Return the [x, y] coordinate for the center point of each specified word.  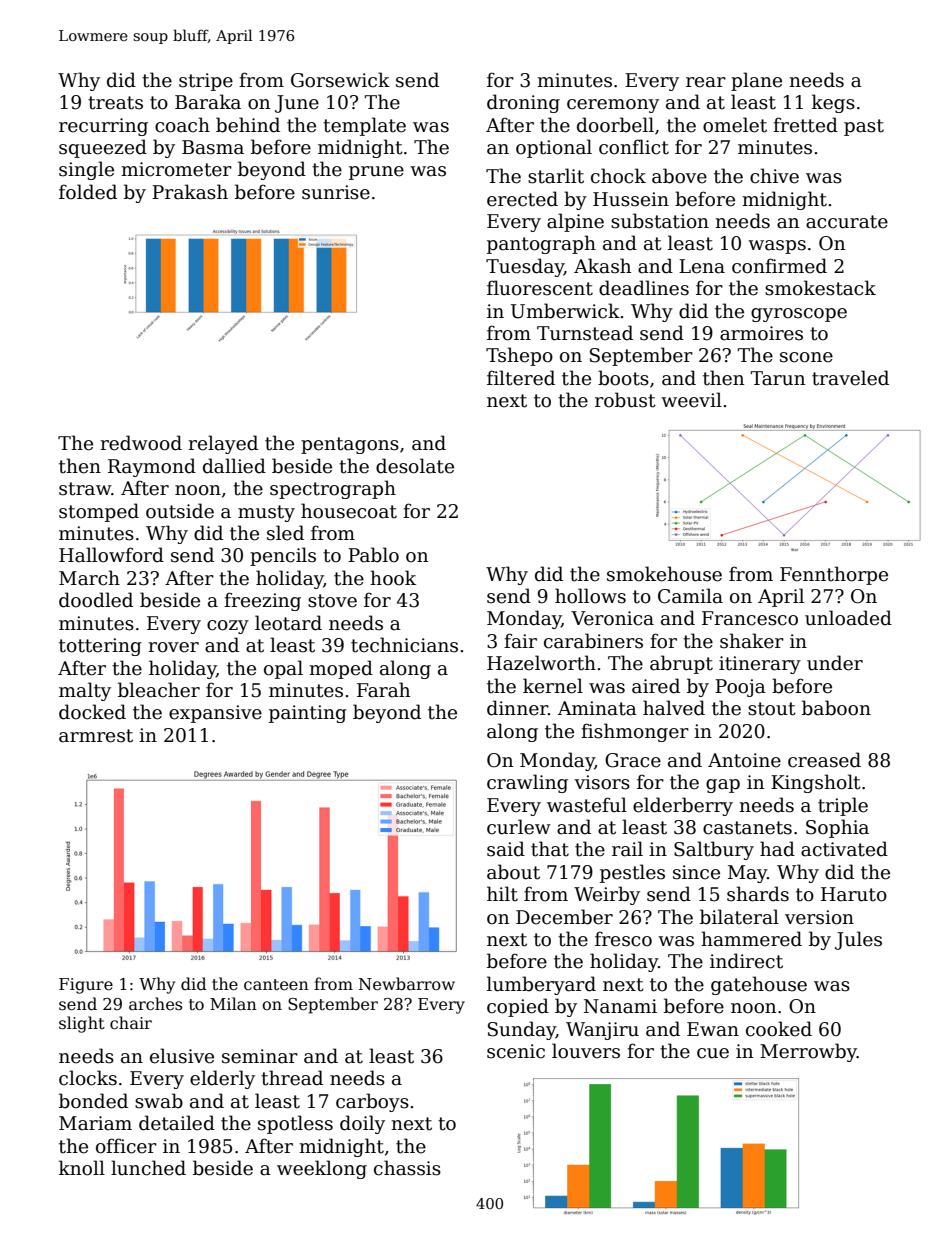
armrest [96, 736]
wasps [777, 247]
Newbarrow [407, 984]
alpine [575, 222]
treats [115, 103]
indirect [746, 961]
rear [706, 82]
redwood [141, 443]
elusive [182, 1056]
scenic [516, 1051]
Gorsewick [340, 80]
